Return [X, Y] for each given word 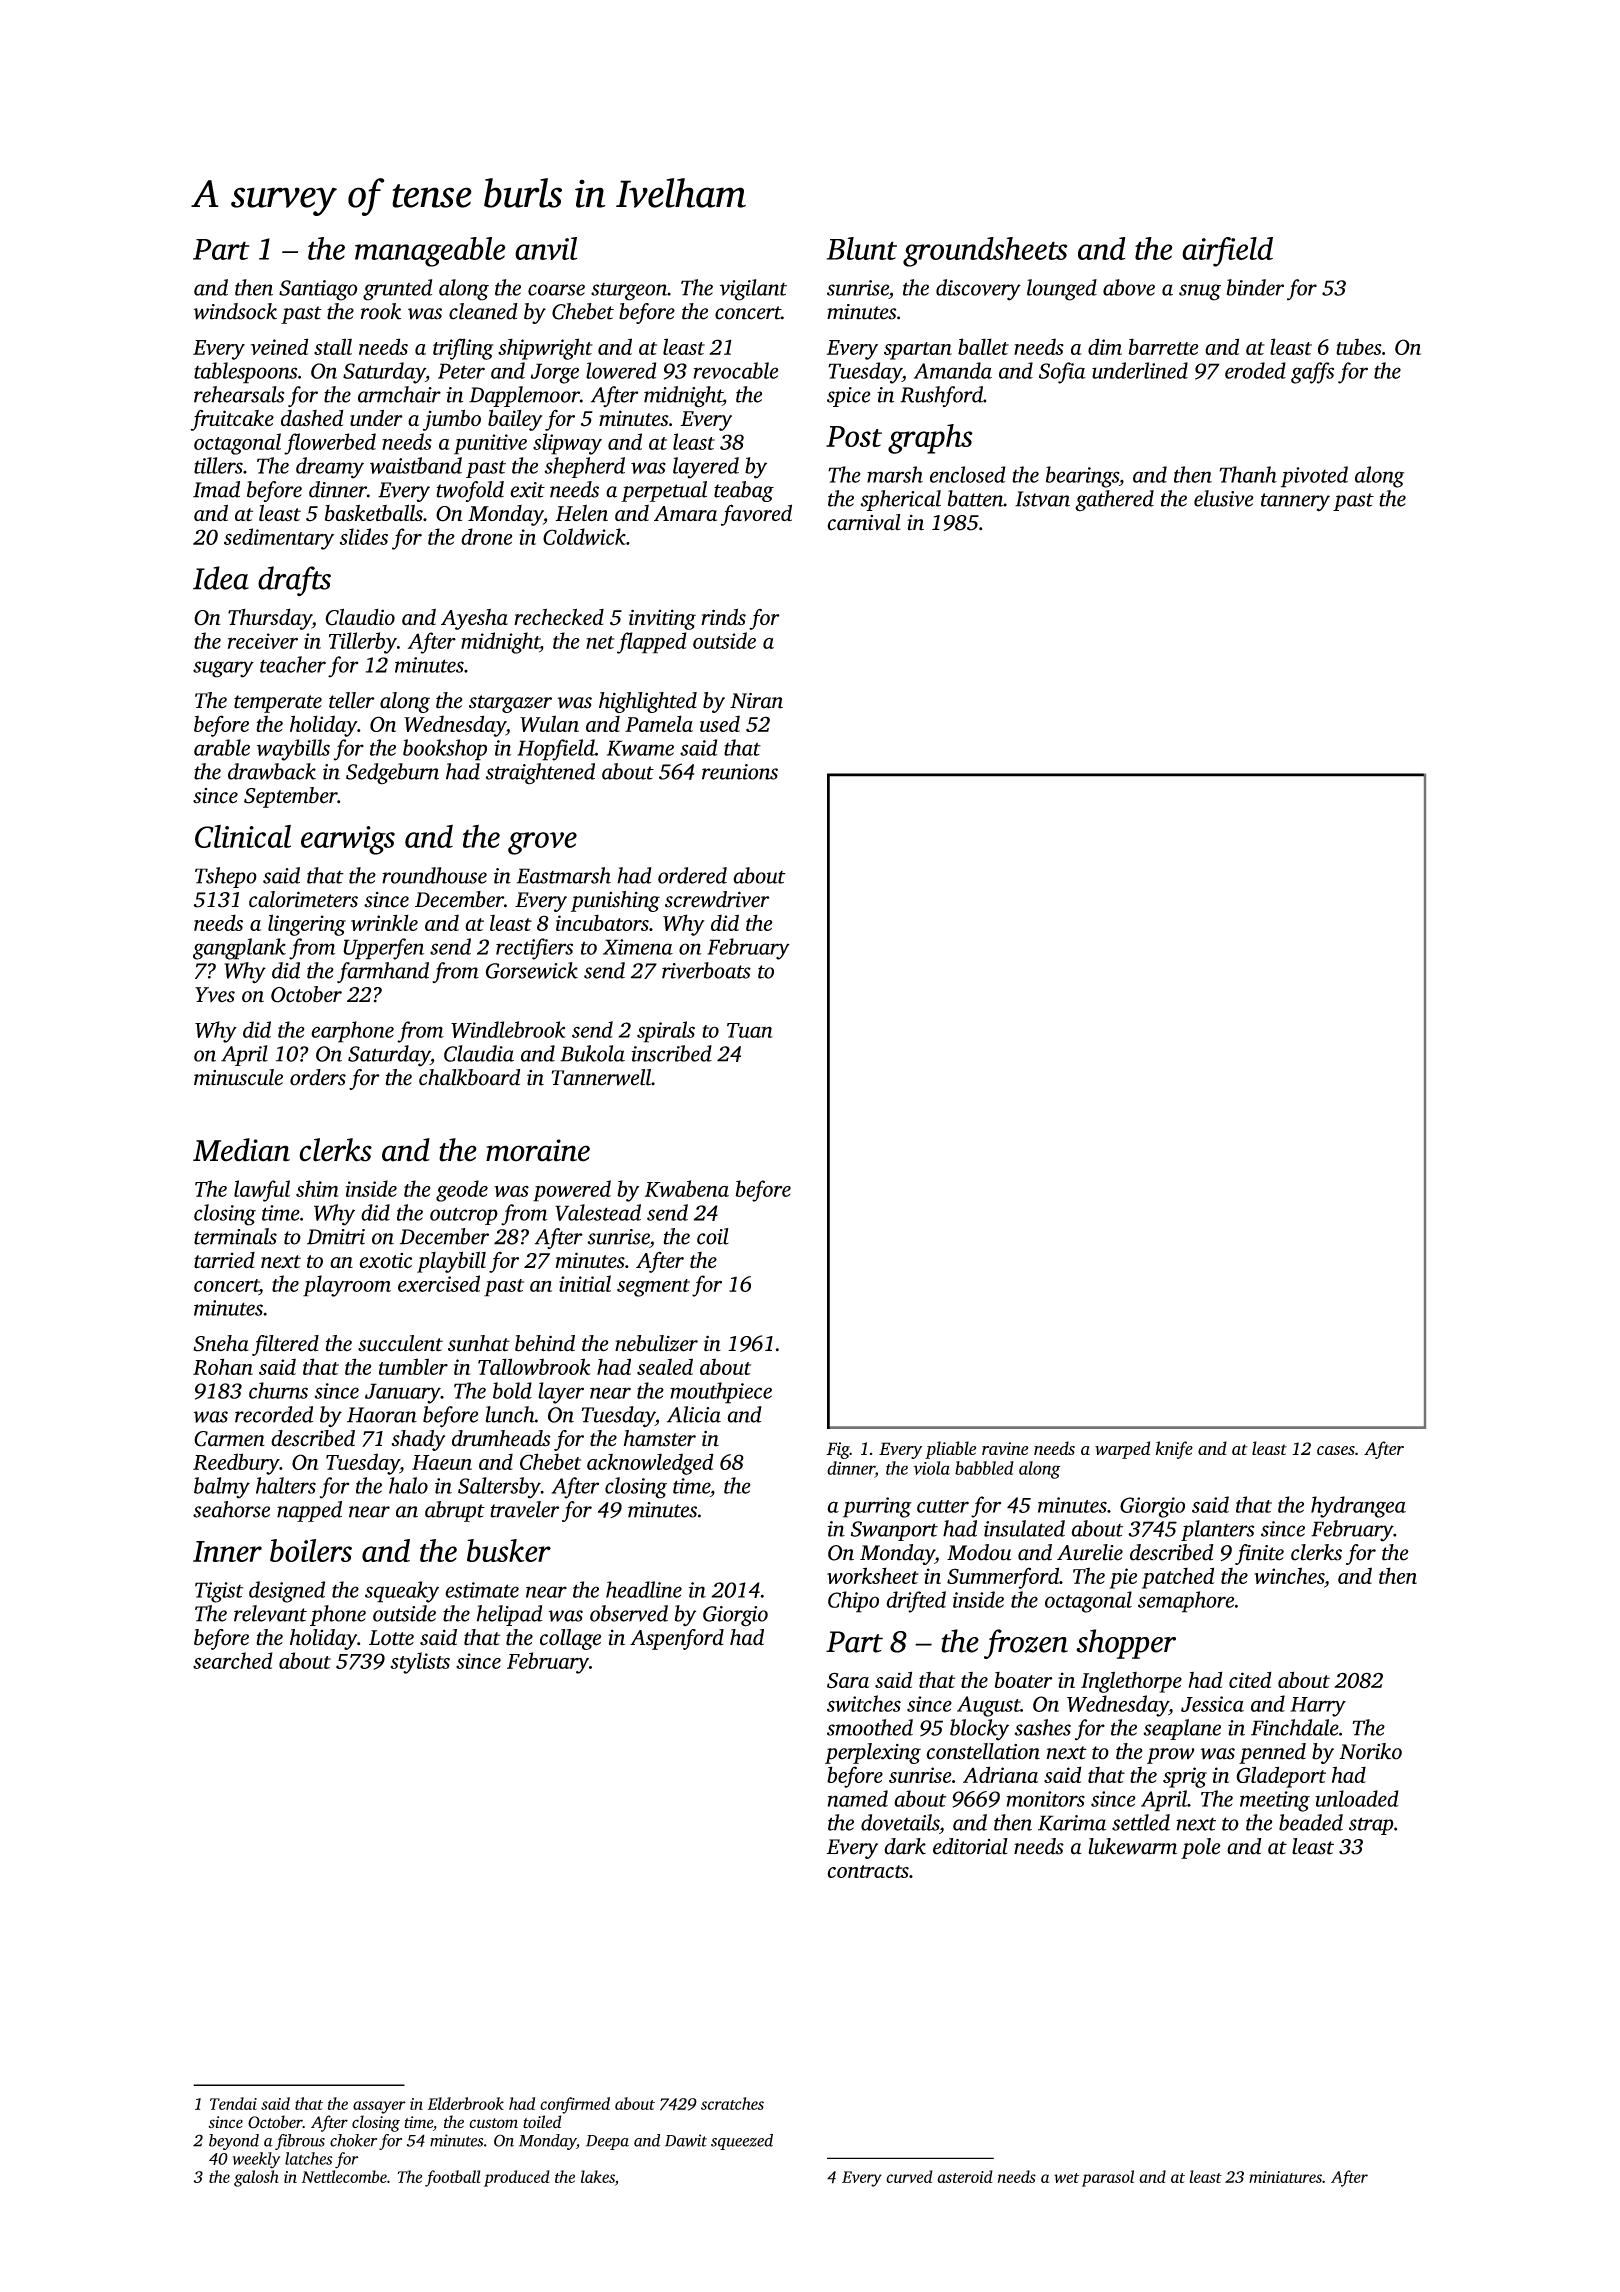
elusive [1224, 498]
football [452, 2178]
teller [352, 700]
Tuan [750, 1030]
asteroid [965, 2176]
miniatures [1285, 2177]
